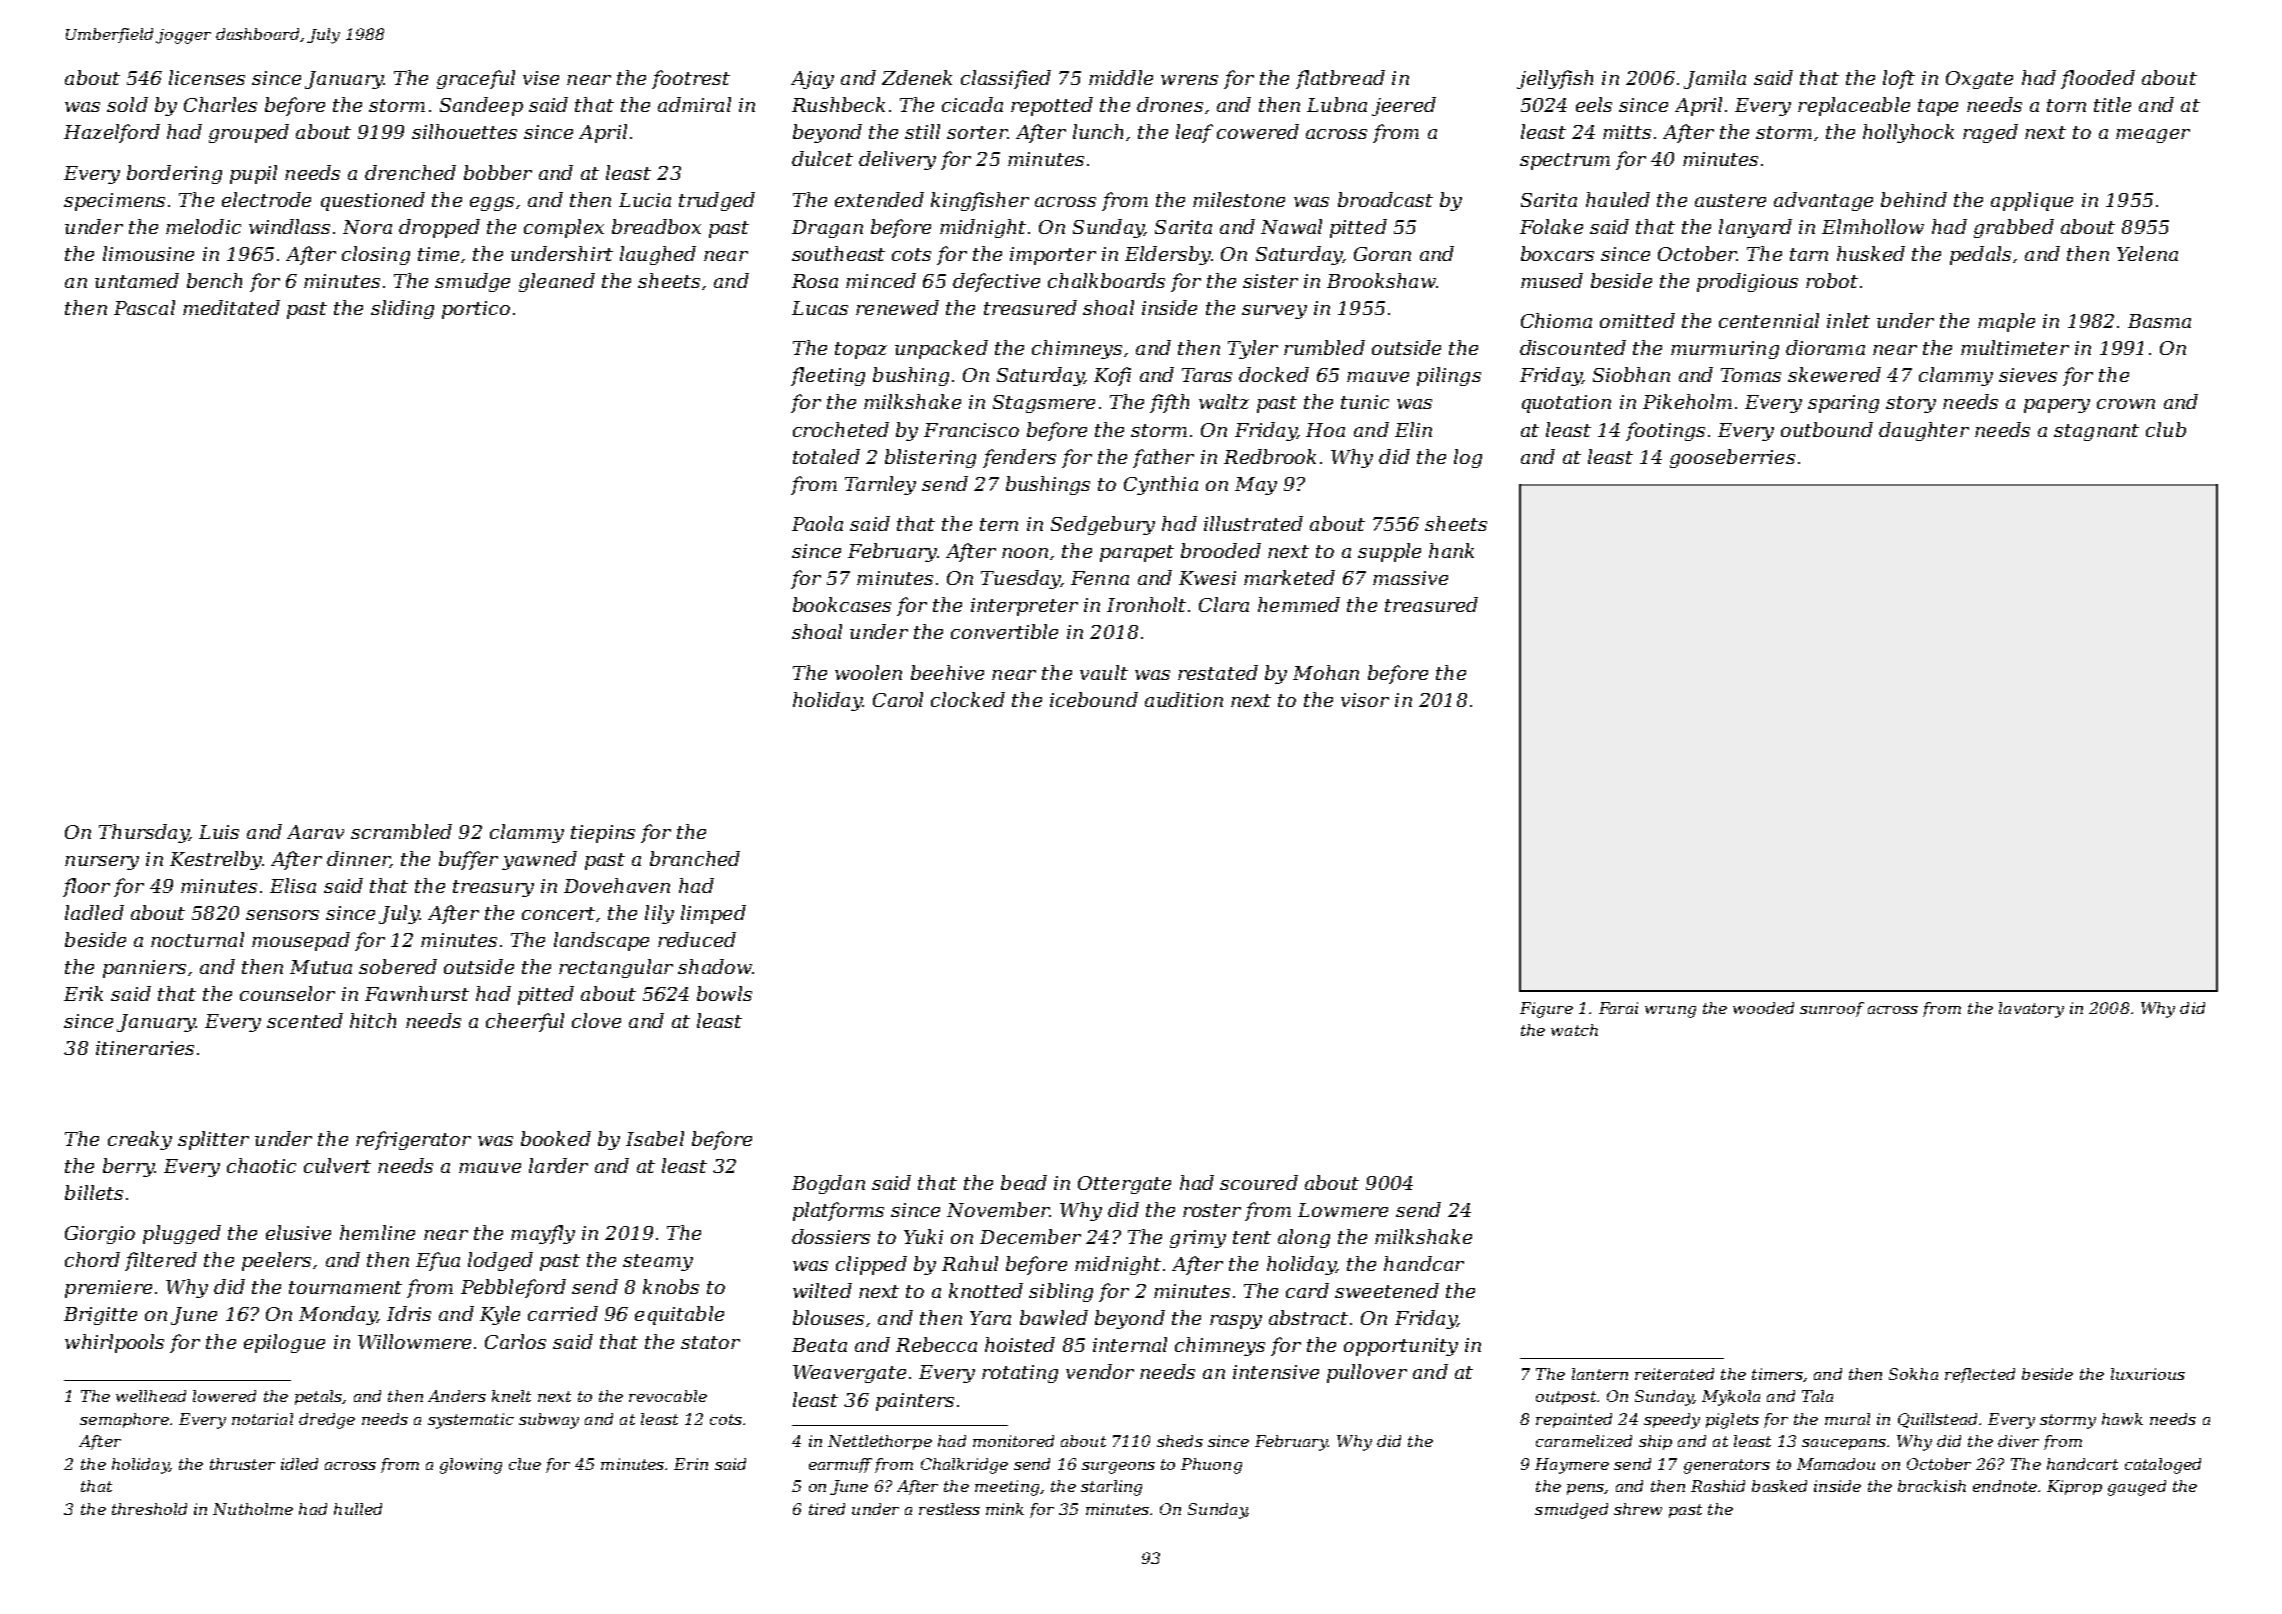 This image has height=1614, width=2282. Describe the element at coordinates (1451, 550) in the image. I see `hank` at that location.
